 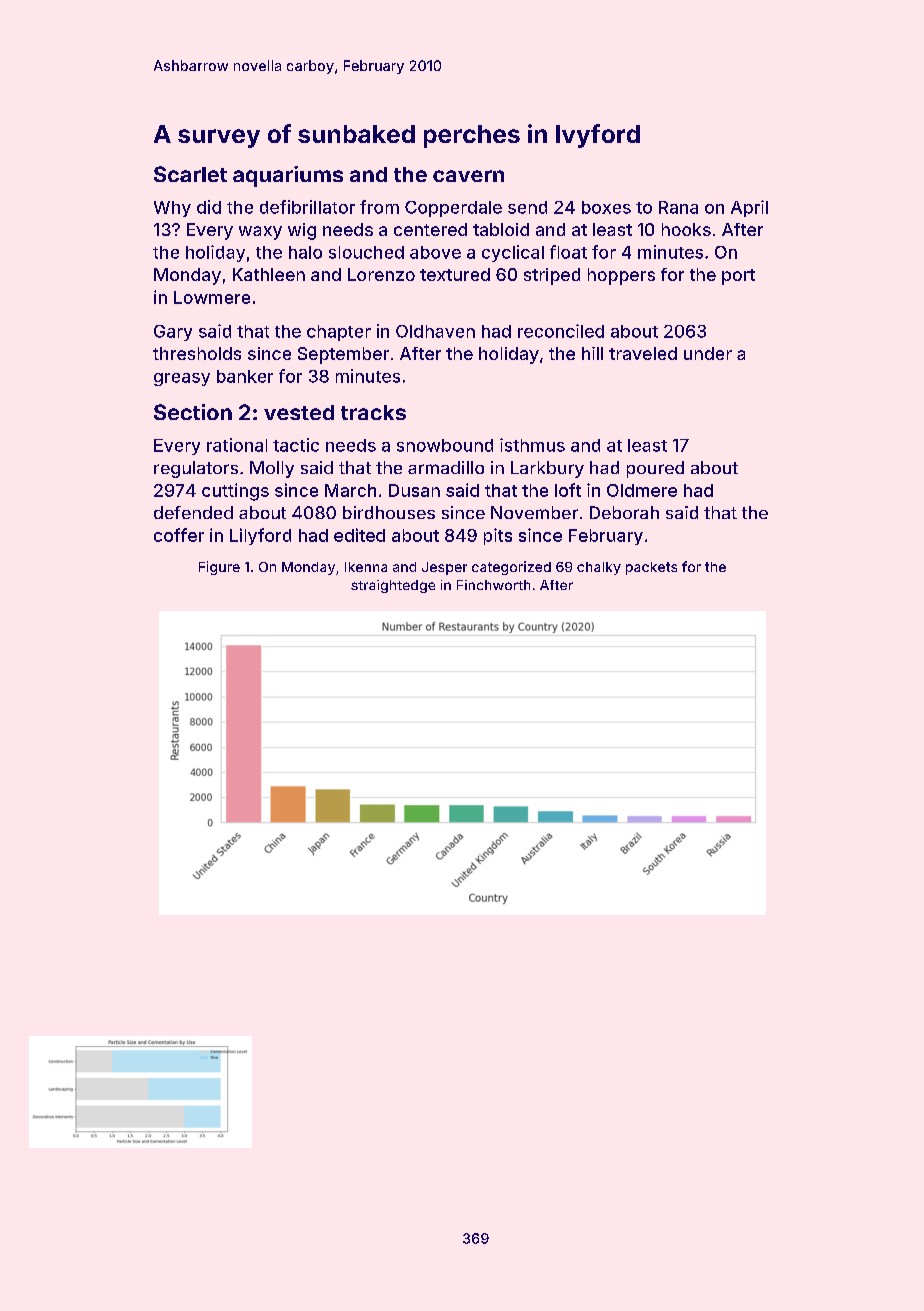 I want to click on coffer, so click(x=179, y=535).
